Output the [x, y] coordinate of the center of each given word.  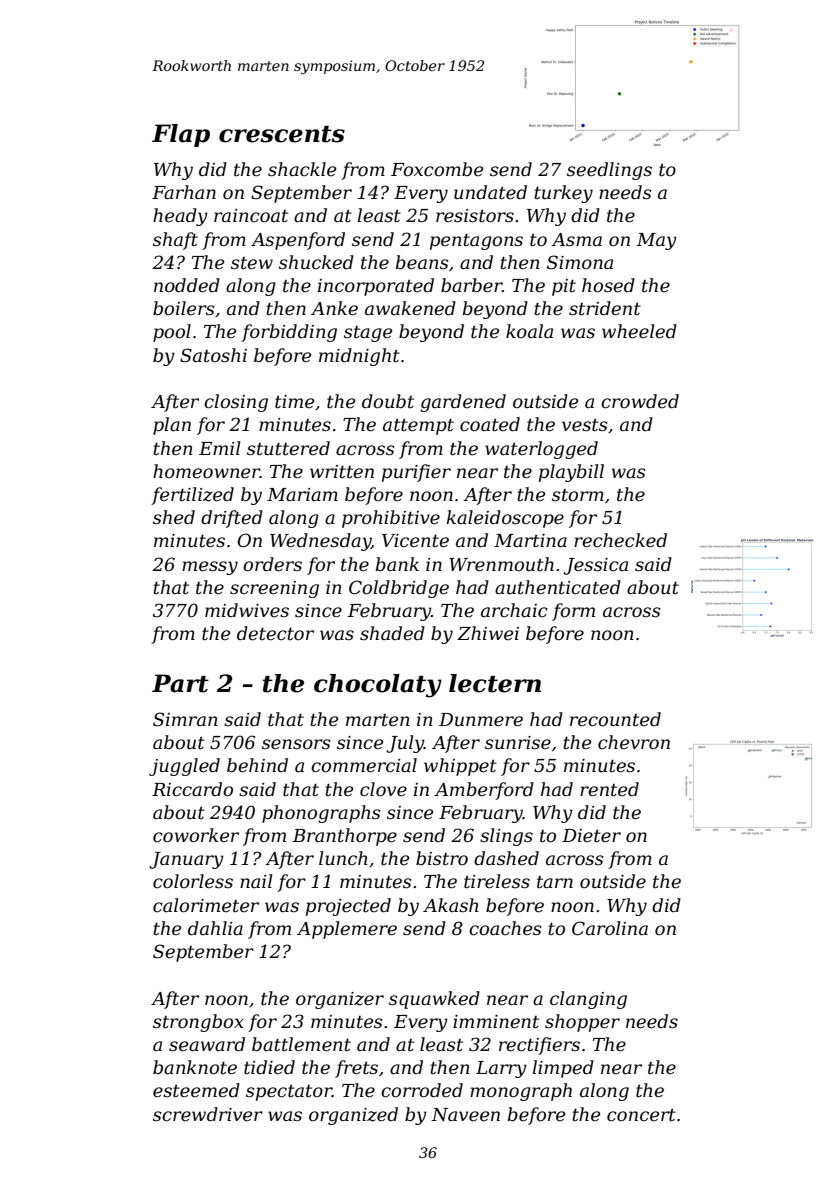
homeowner [206, 471]
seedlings [609, 171]
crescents [282, 134]
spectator [289, 1093]
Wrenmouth [501, 564]
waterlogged [541, 450]
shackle [302, 169]
